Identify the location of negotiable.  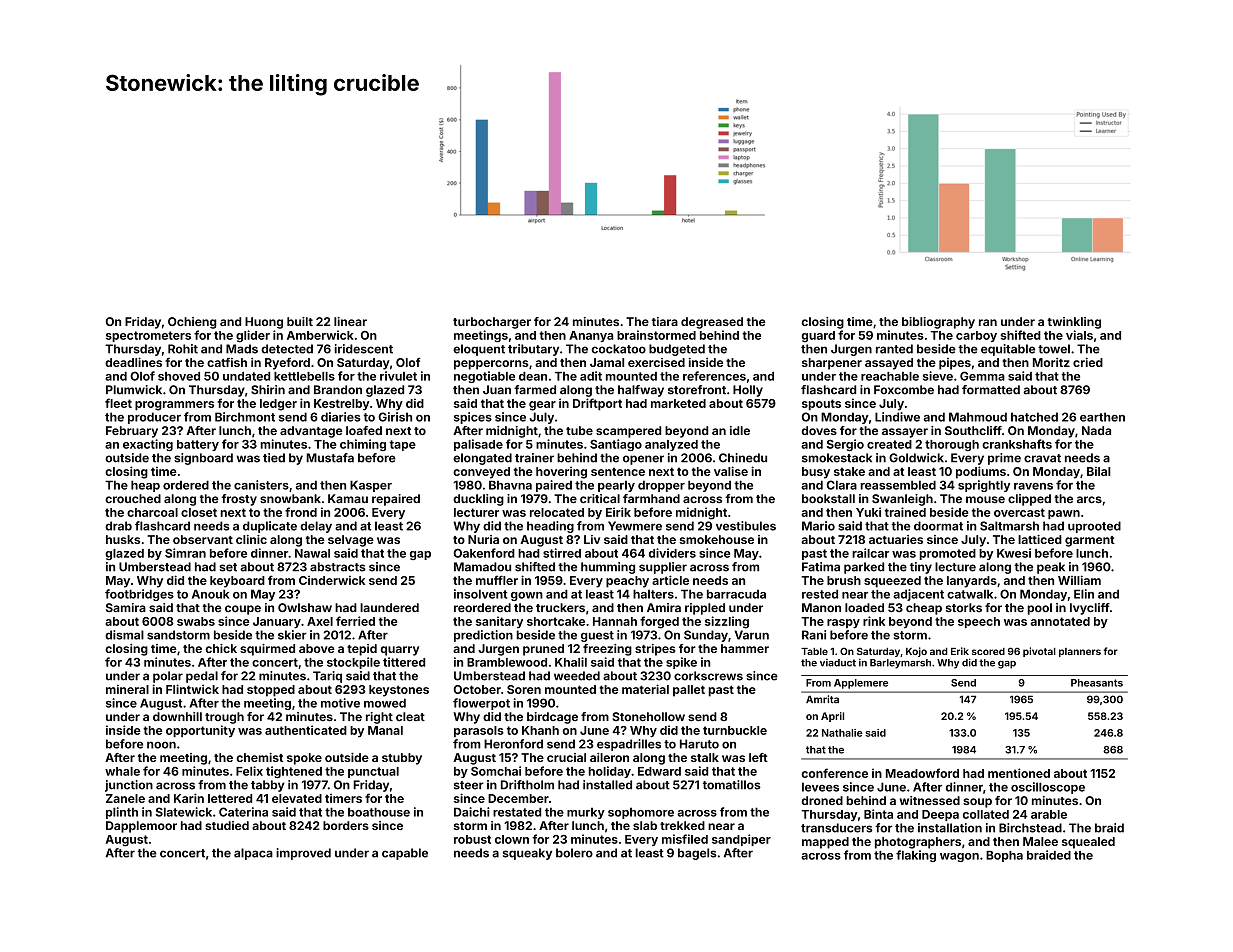
(484, 377).
